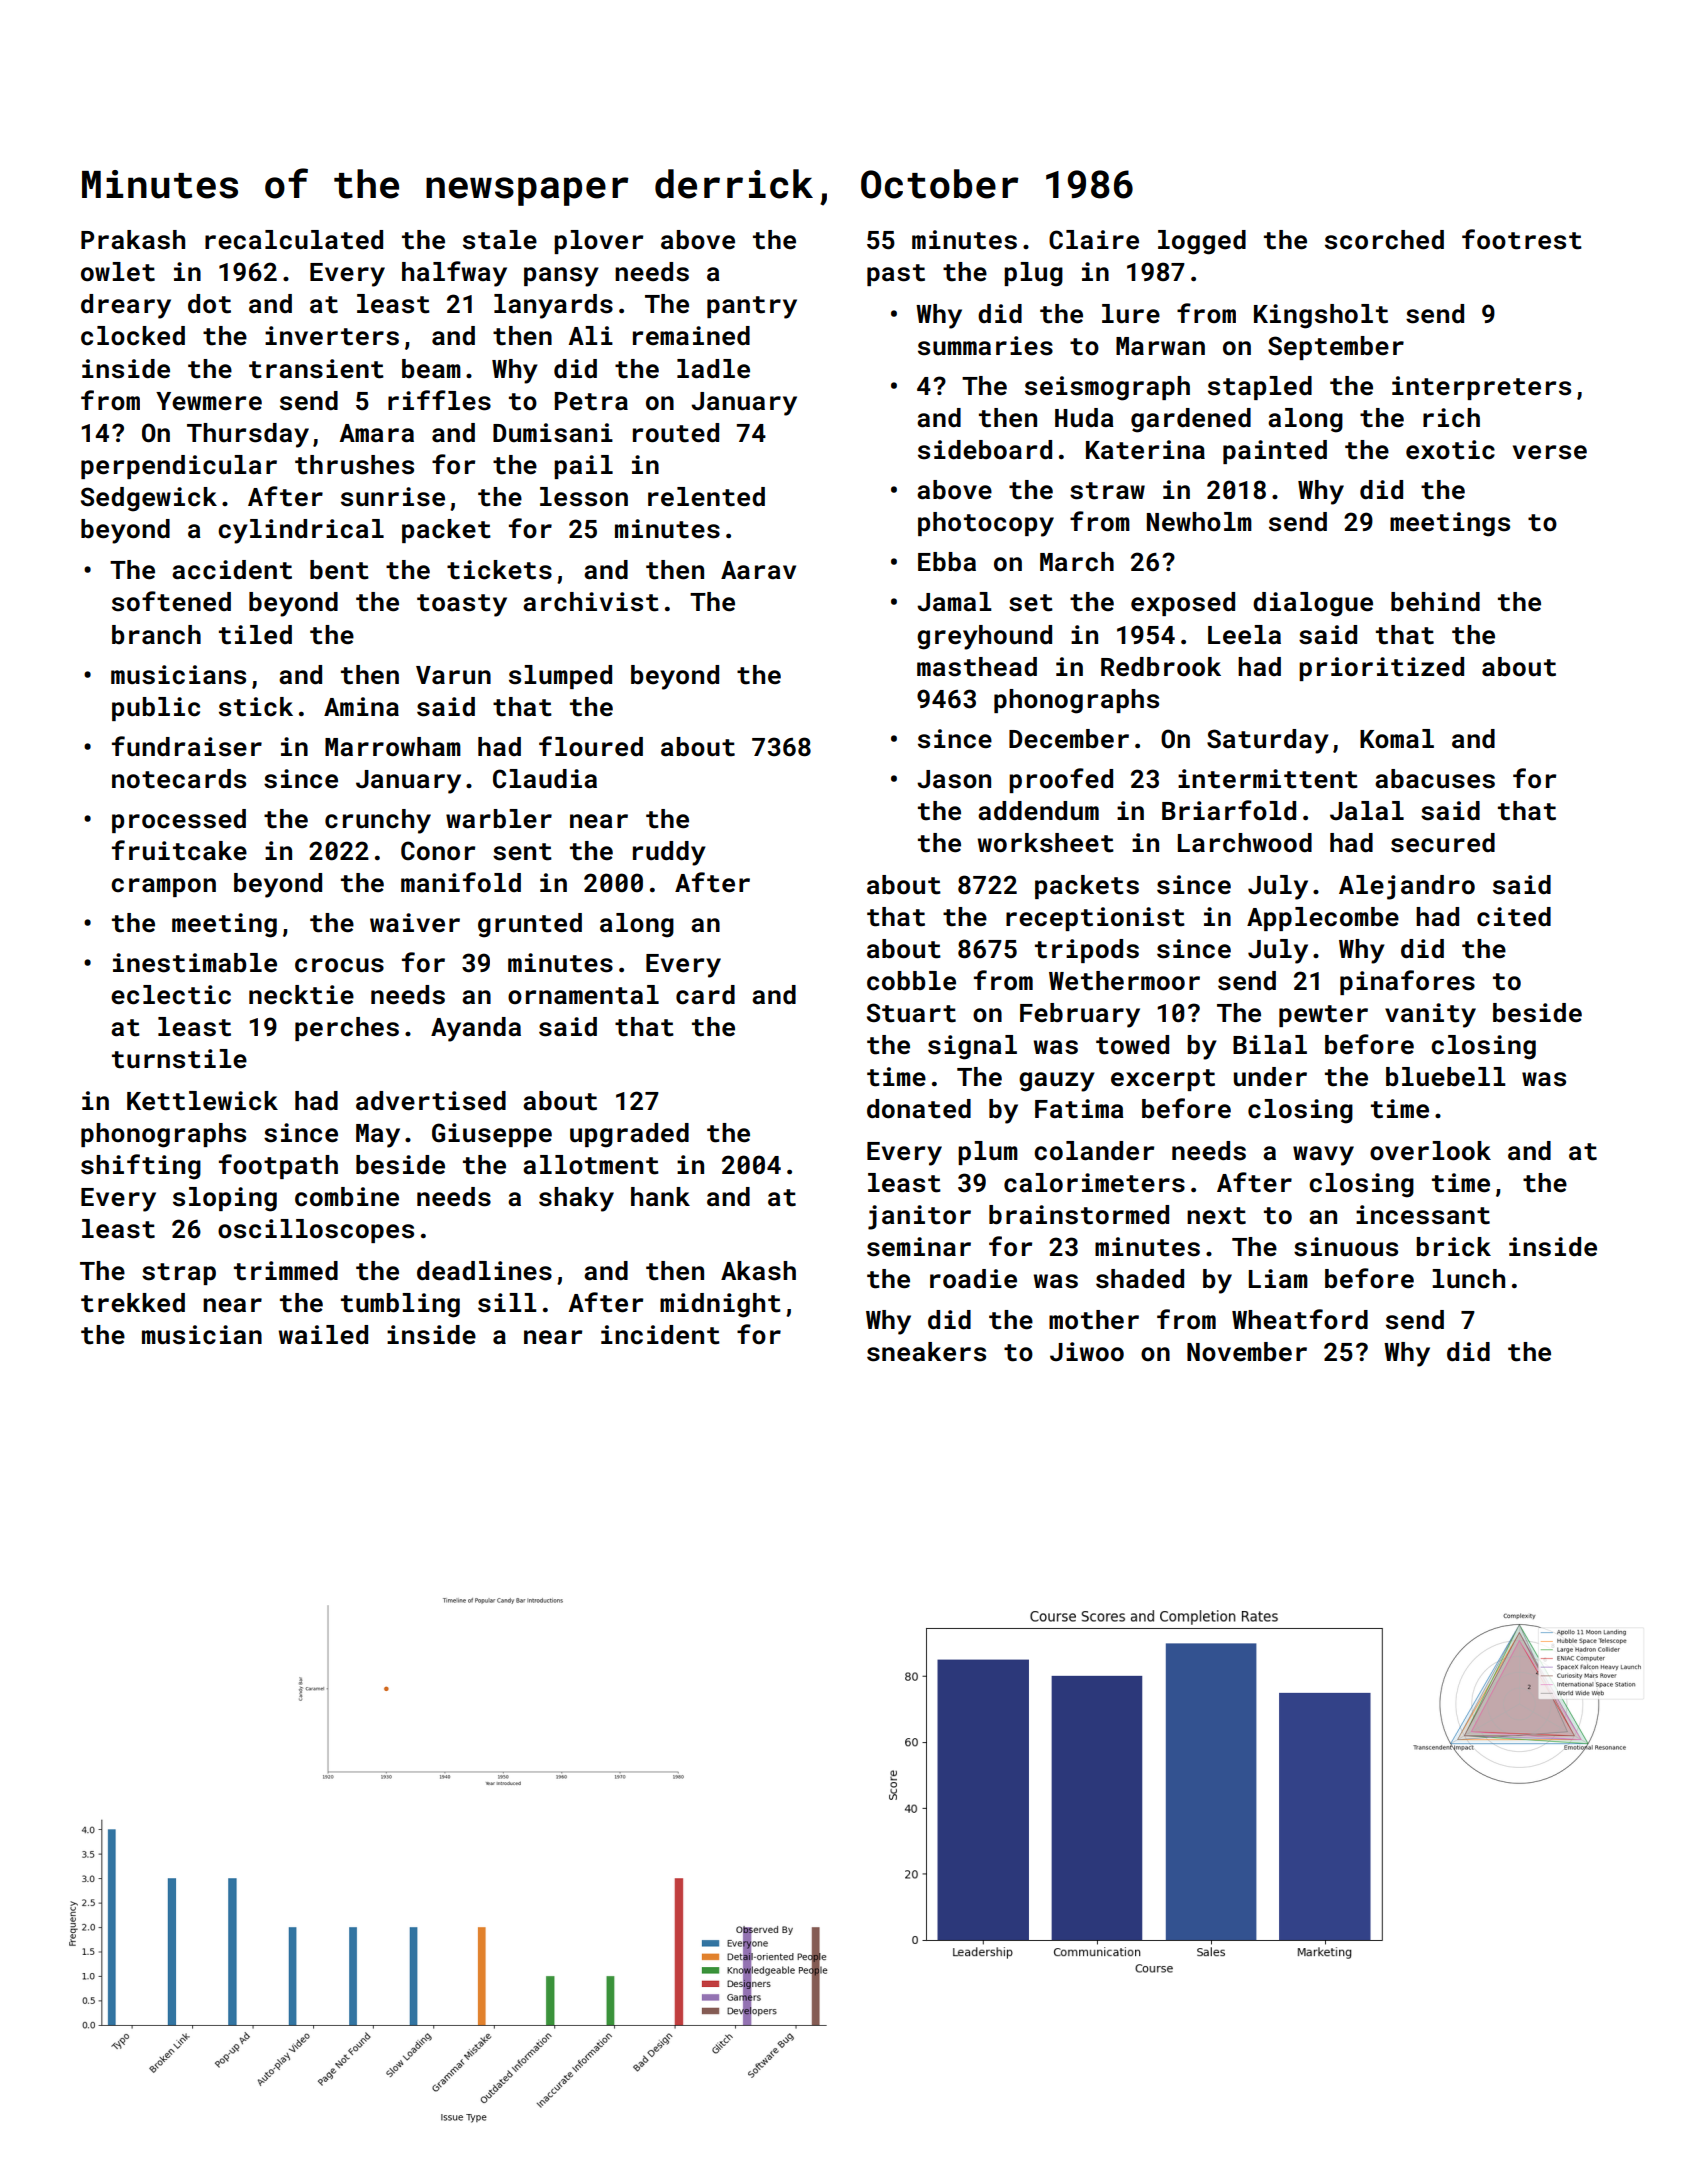 The height and width of the document is (2178, 1683). I want to click on crocus, so click(339, 965).
